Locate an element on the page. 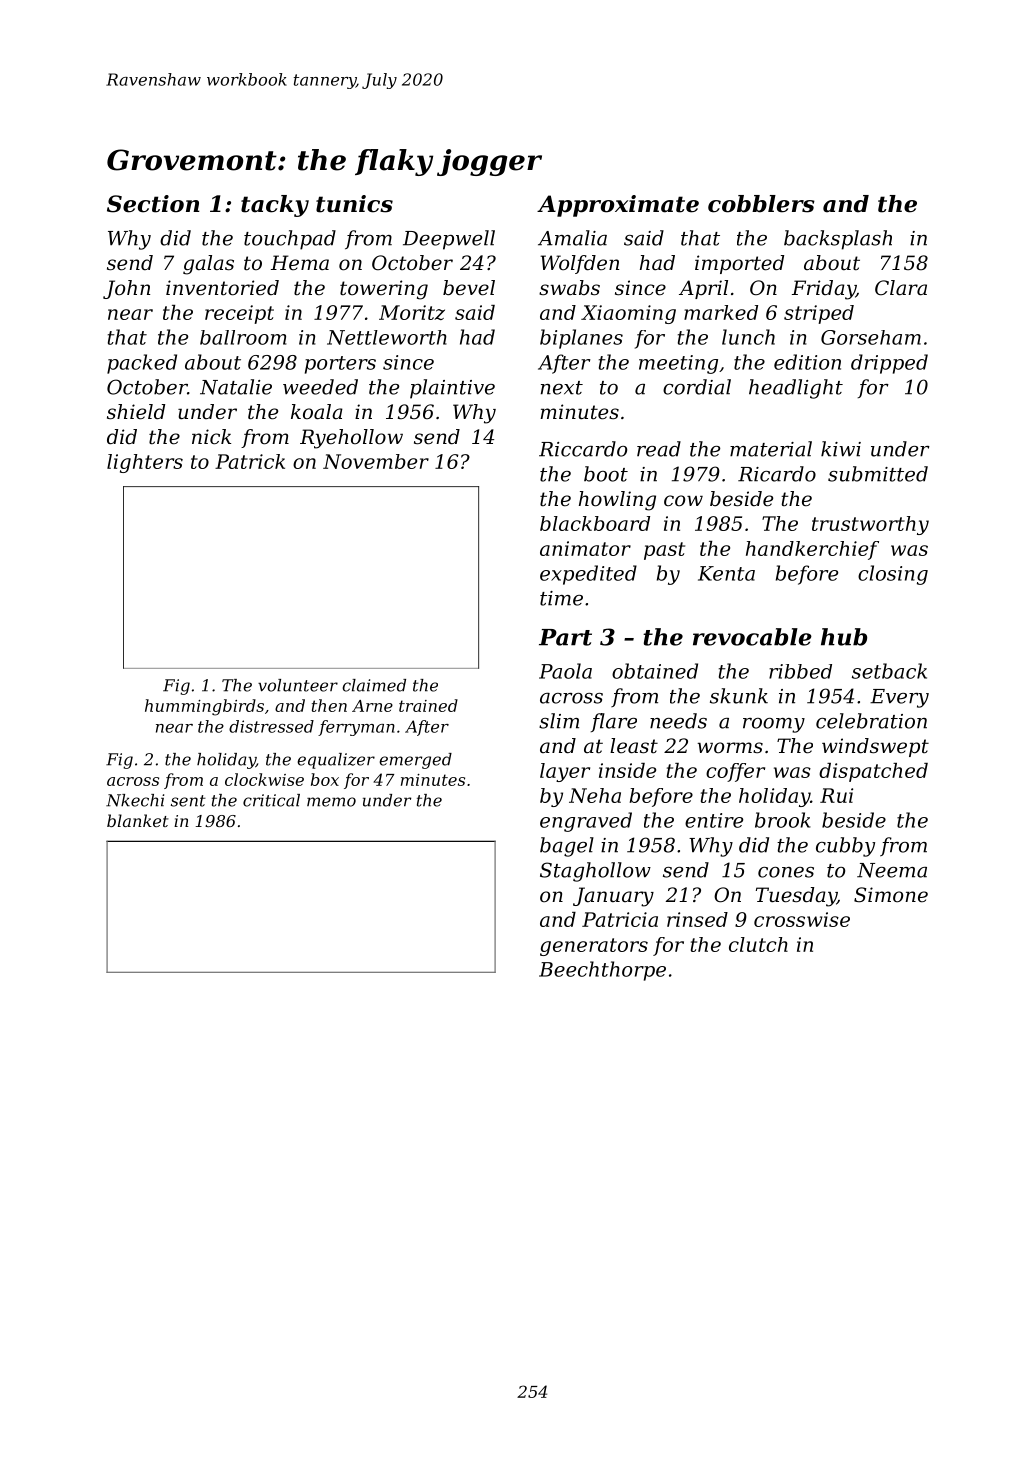  Beechthorpe is located at coordinates (602, 971).
